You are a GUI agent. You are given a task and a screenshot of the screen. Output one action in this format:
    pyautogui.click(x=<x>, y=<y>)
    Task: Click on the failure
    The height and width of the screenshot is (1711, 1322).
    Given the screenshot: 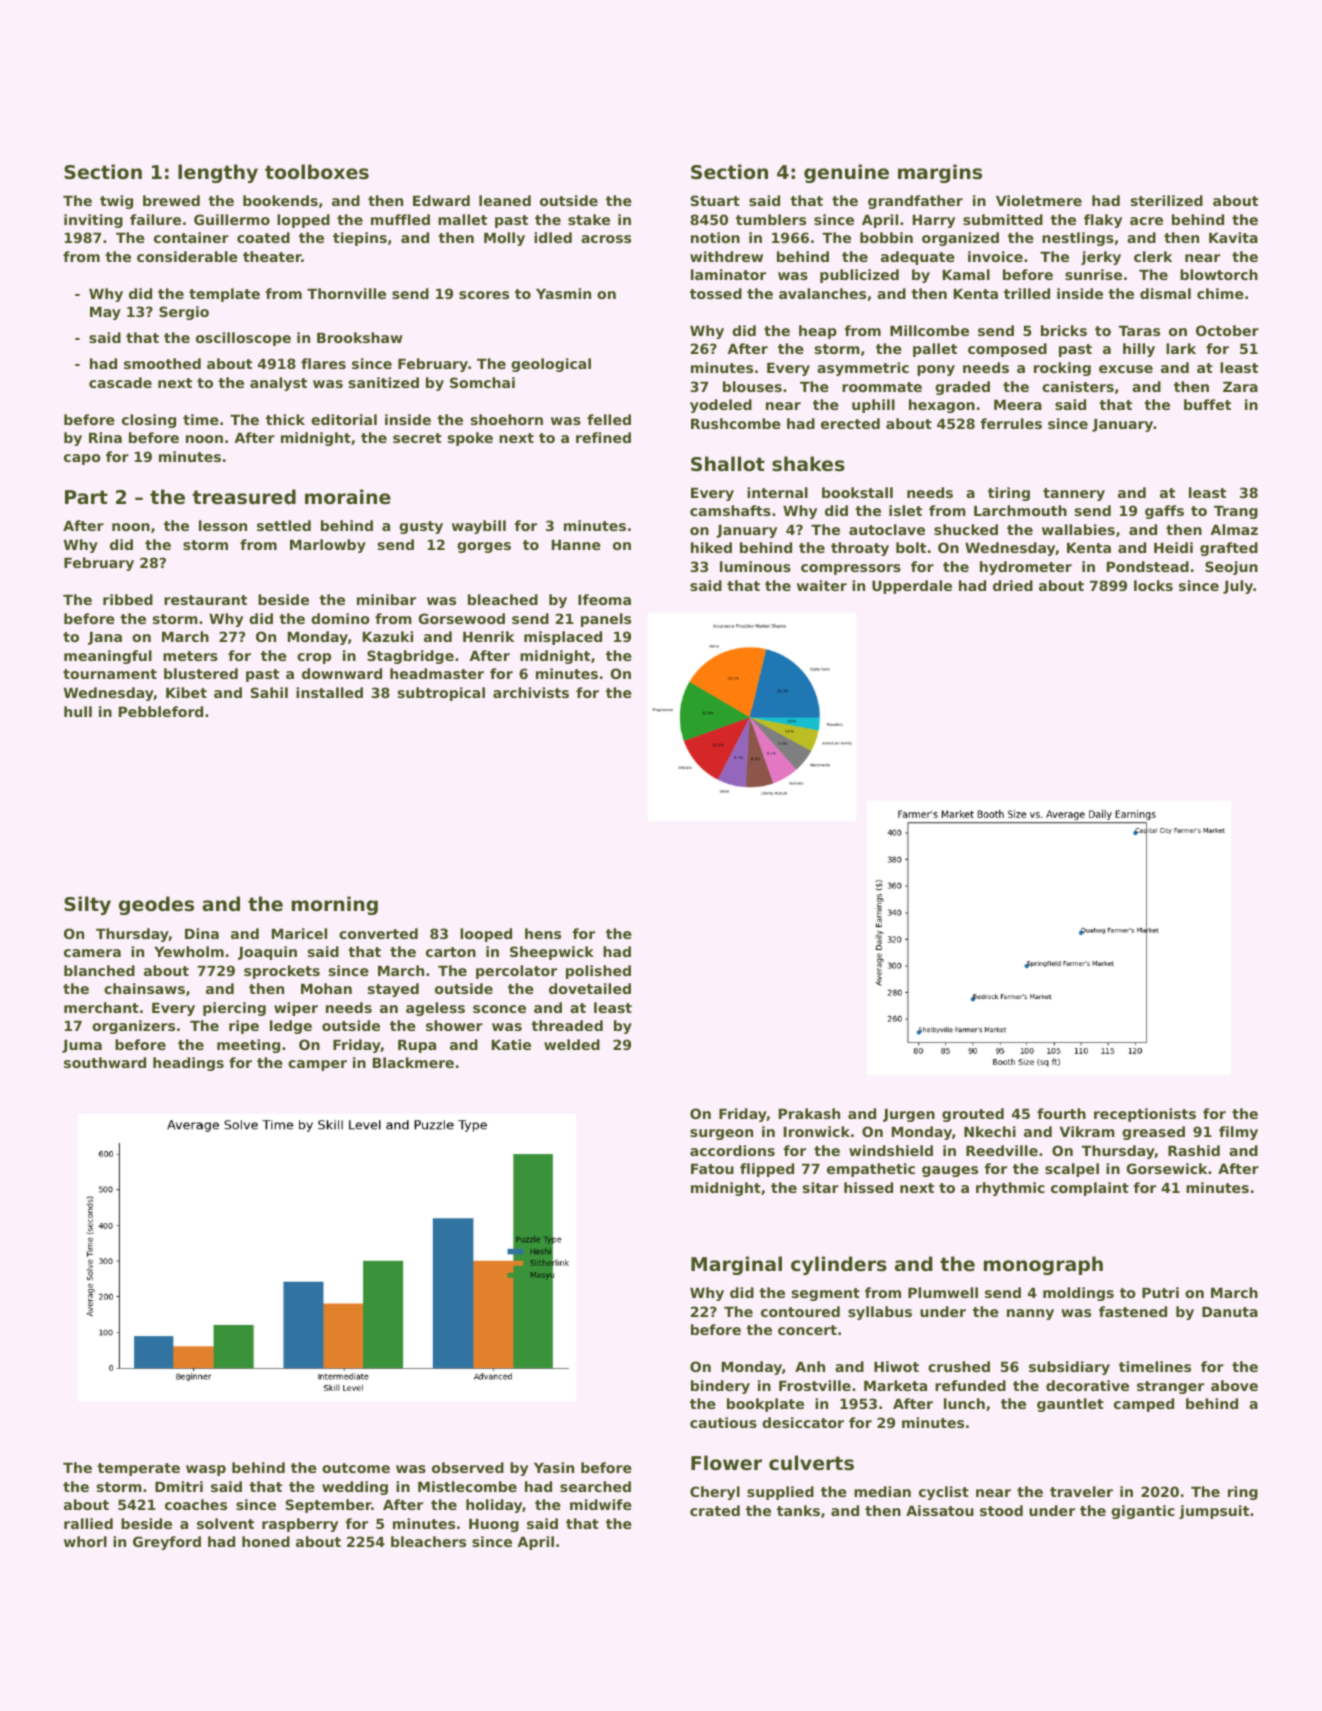 What is the action you would take?
    pyautogui.click(x=155, y=219)
